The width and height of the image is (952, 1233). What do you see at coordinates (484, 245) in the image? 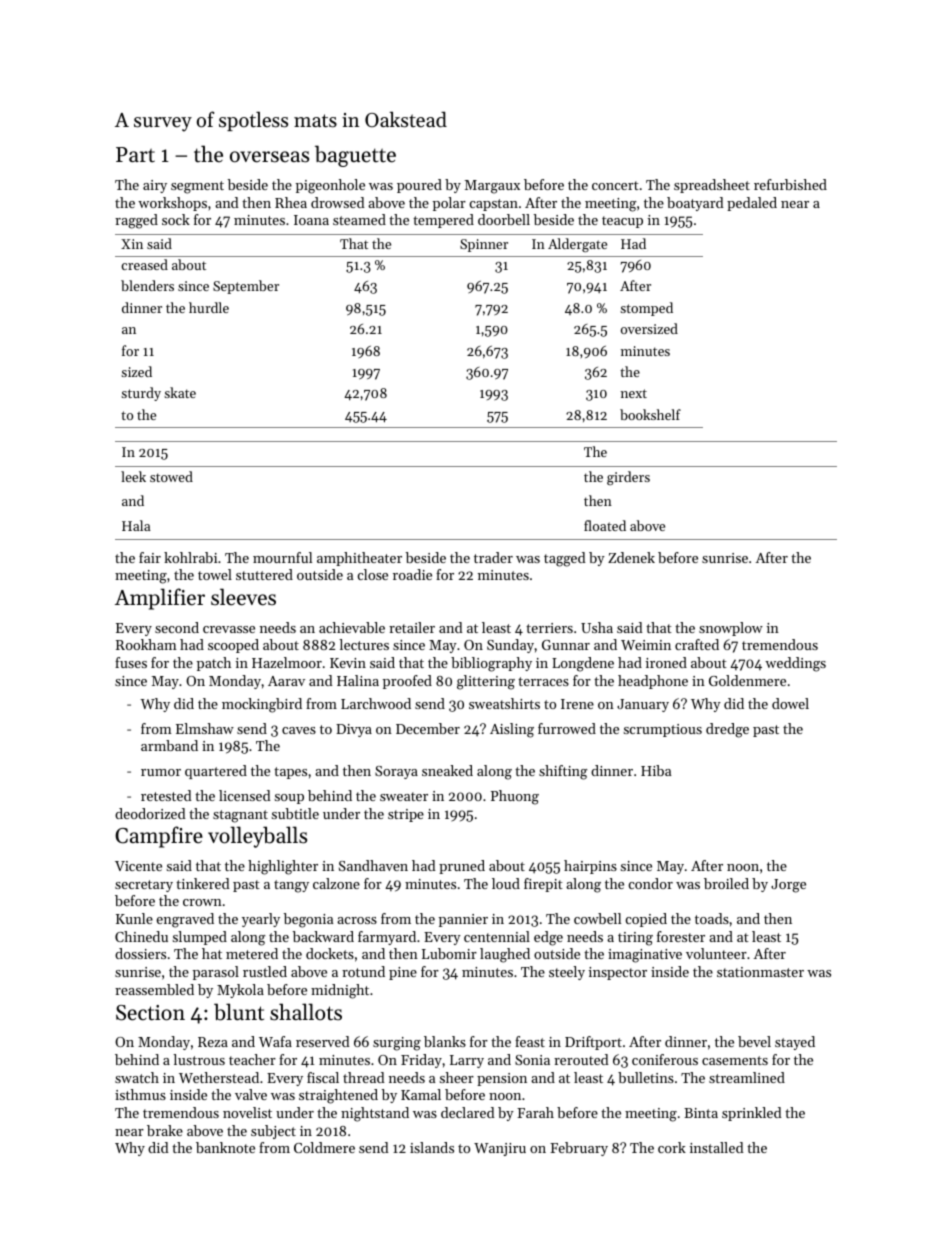
I see `Spinner` at bounding box center [484, 245].
